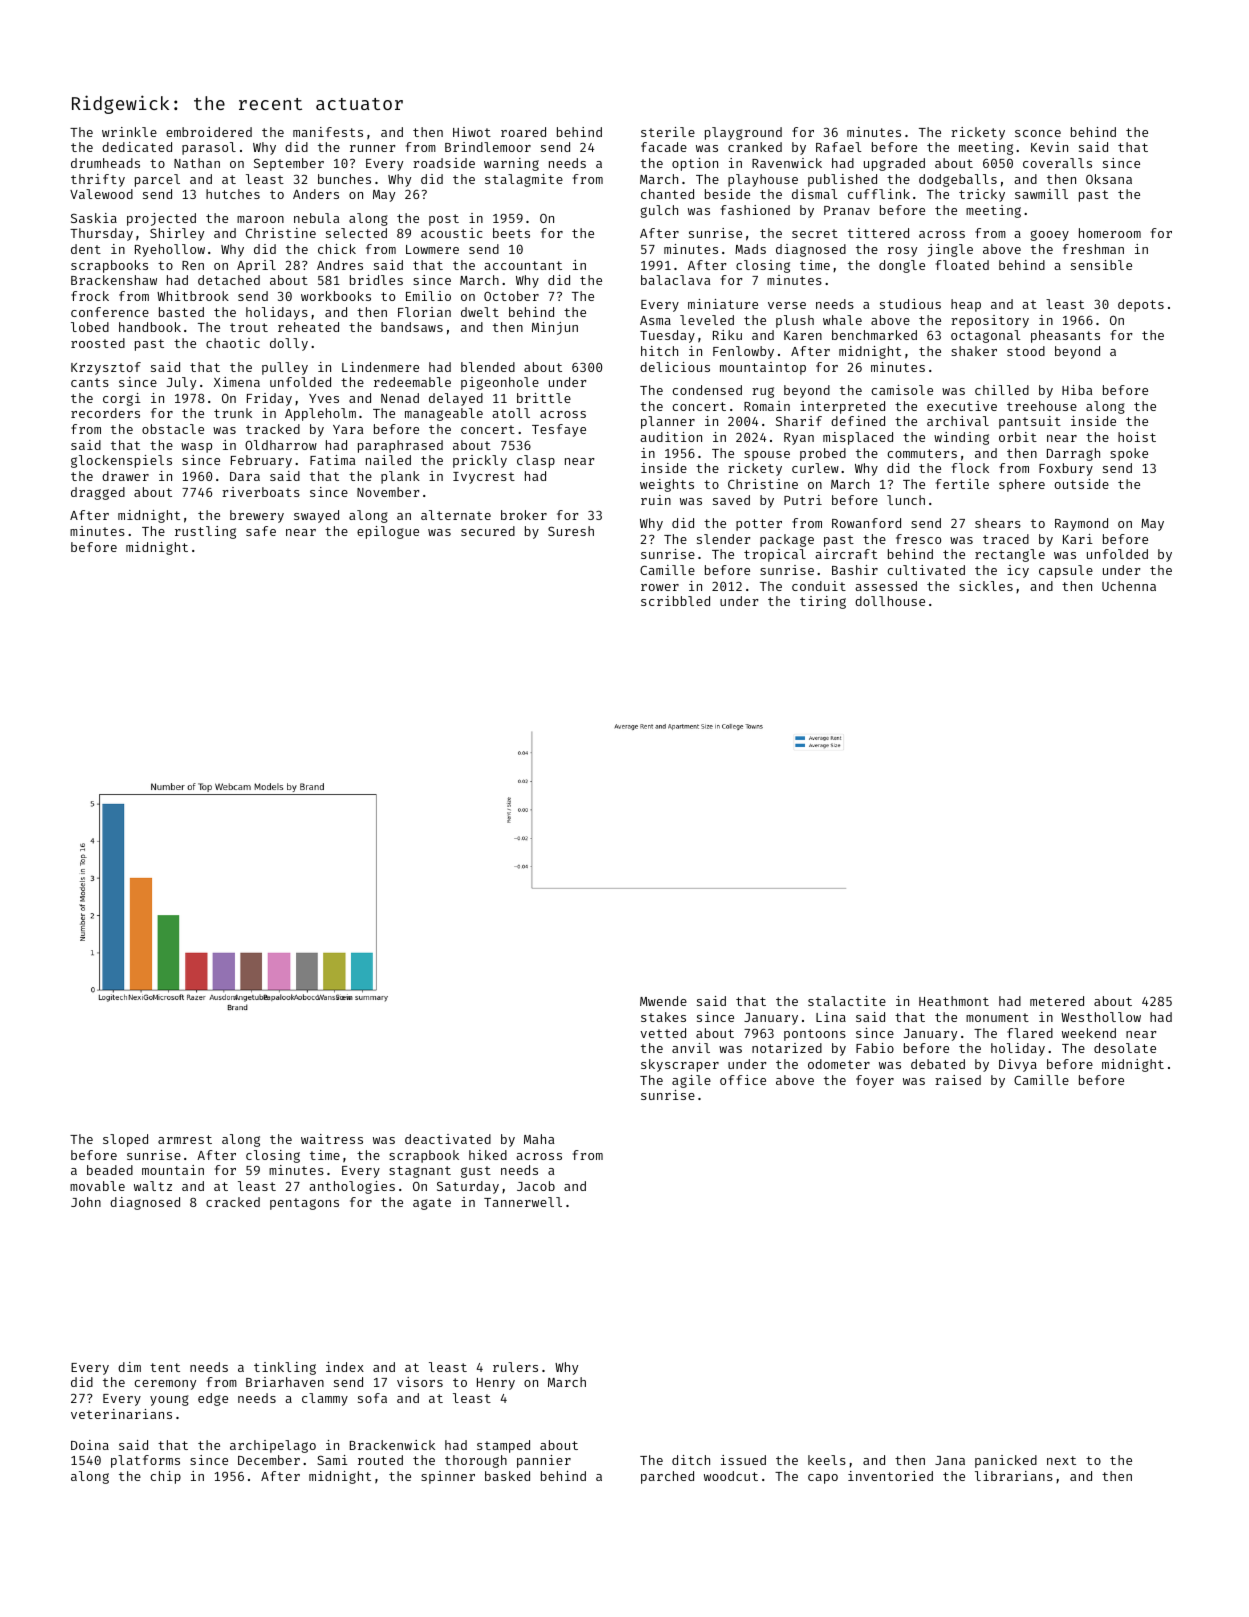 This screenshot has height=1617, width=1249. What do you see at coordinates (680, 1065) in the screenshot?
I see `skyscraper` at bounding box center [680, 1065].
